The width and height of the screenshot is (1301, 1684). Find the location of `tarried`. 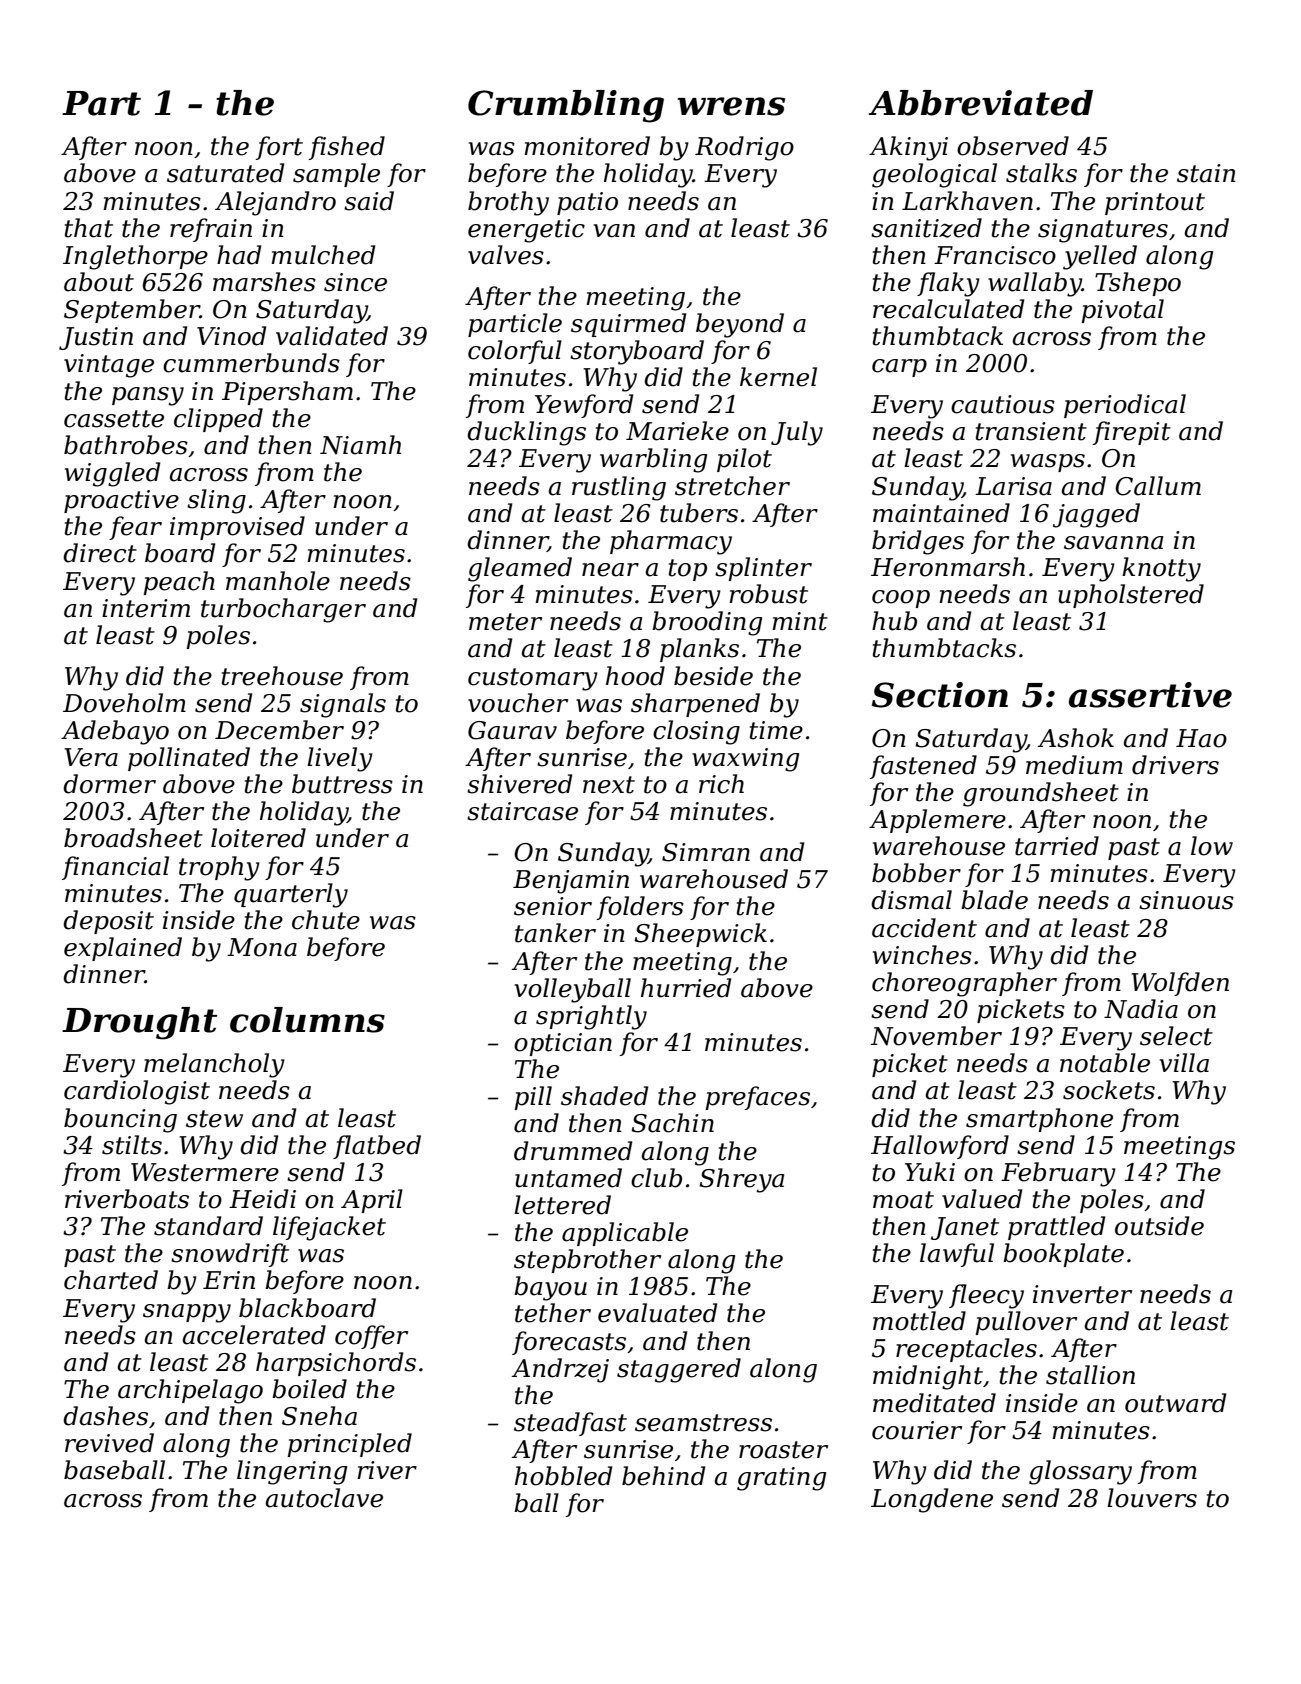

tarried is located at coordinates (1057, 846).
